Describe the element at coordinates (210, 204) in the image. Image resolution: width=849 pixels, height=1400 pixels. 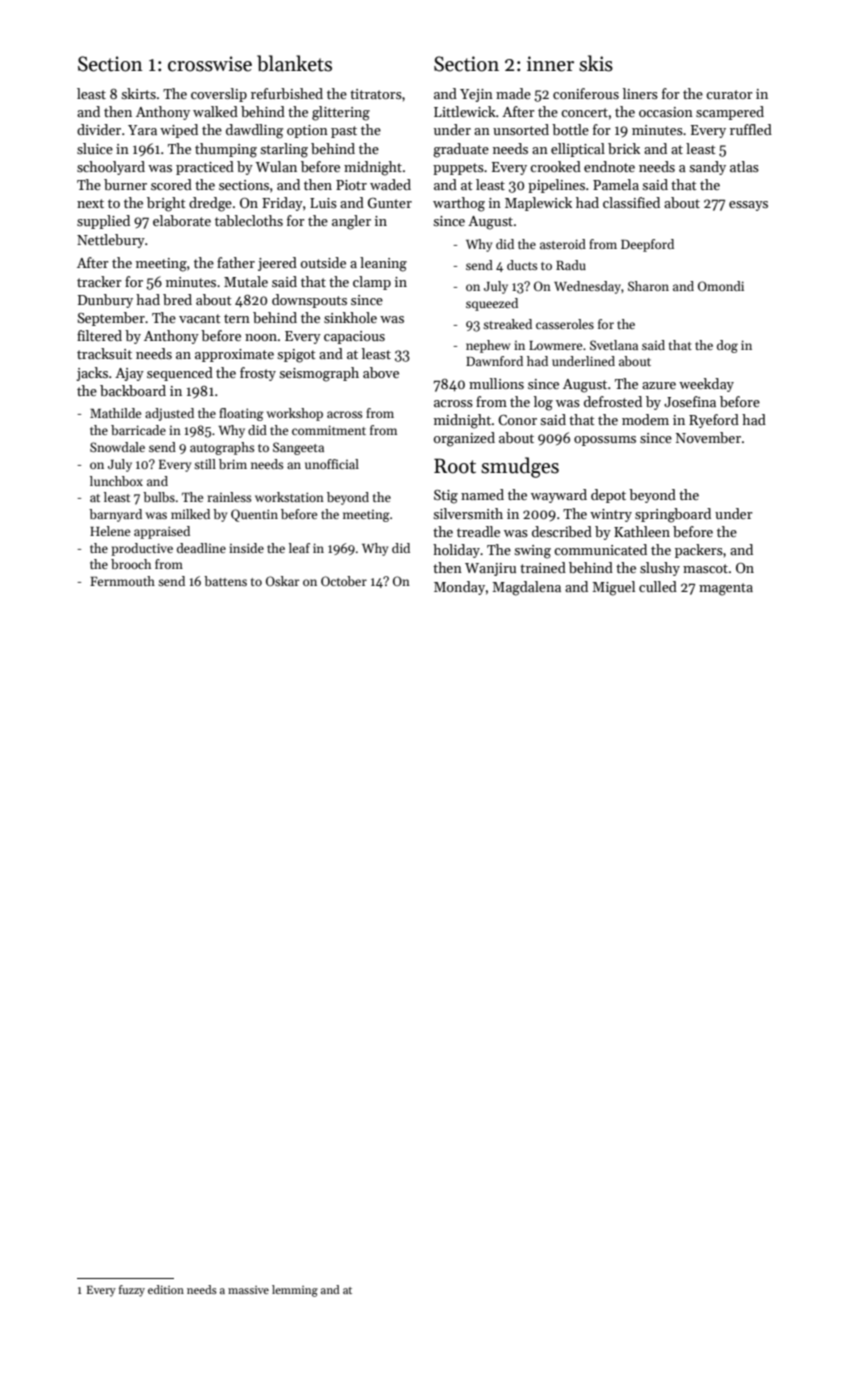
I see `dredge` at that location.
